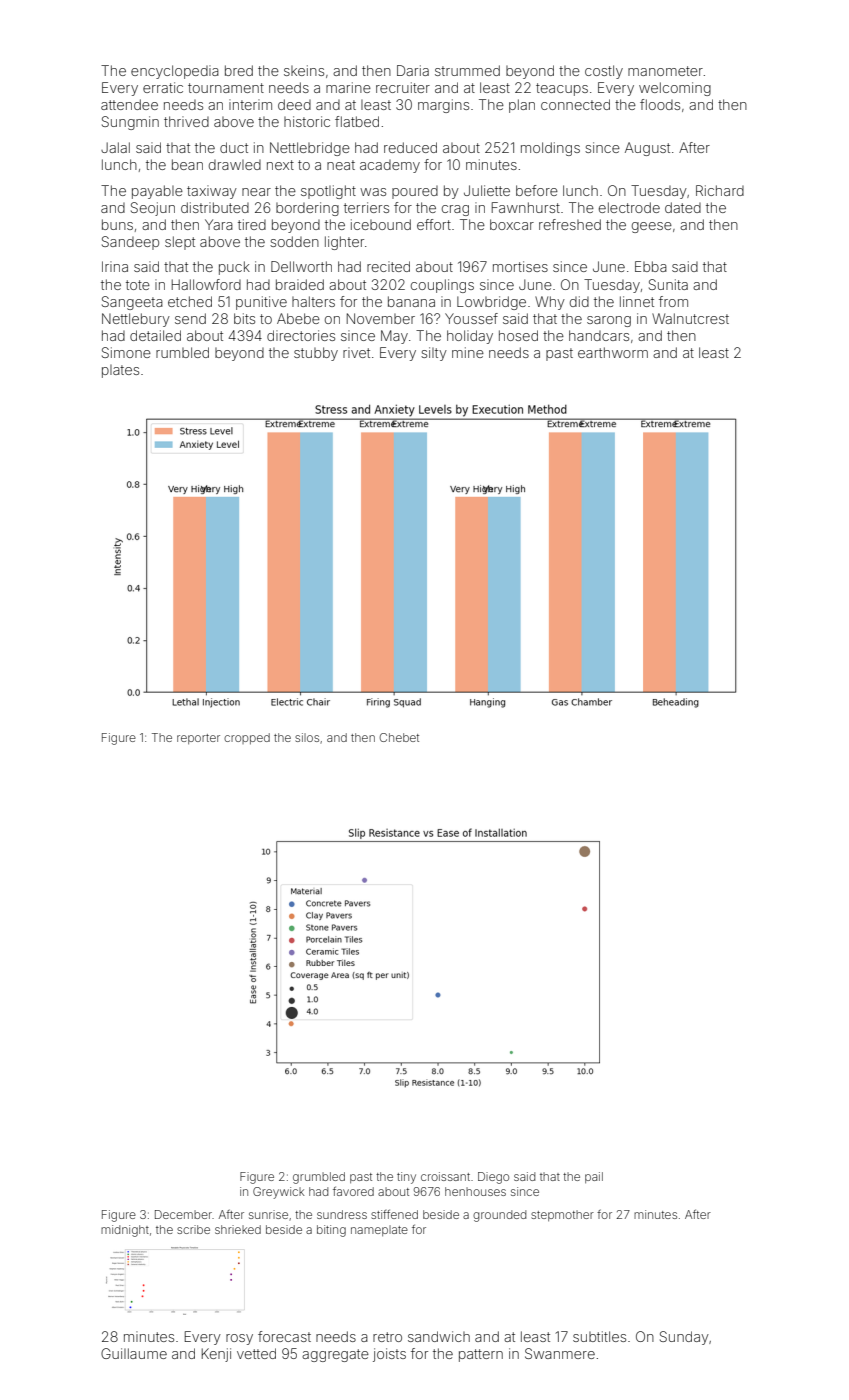 The height and width of the image is (1400, 849). I want to click on dated, so click(683, 207).
